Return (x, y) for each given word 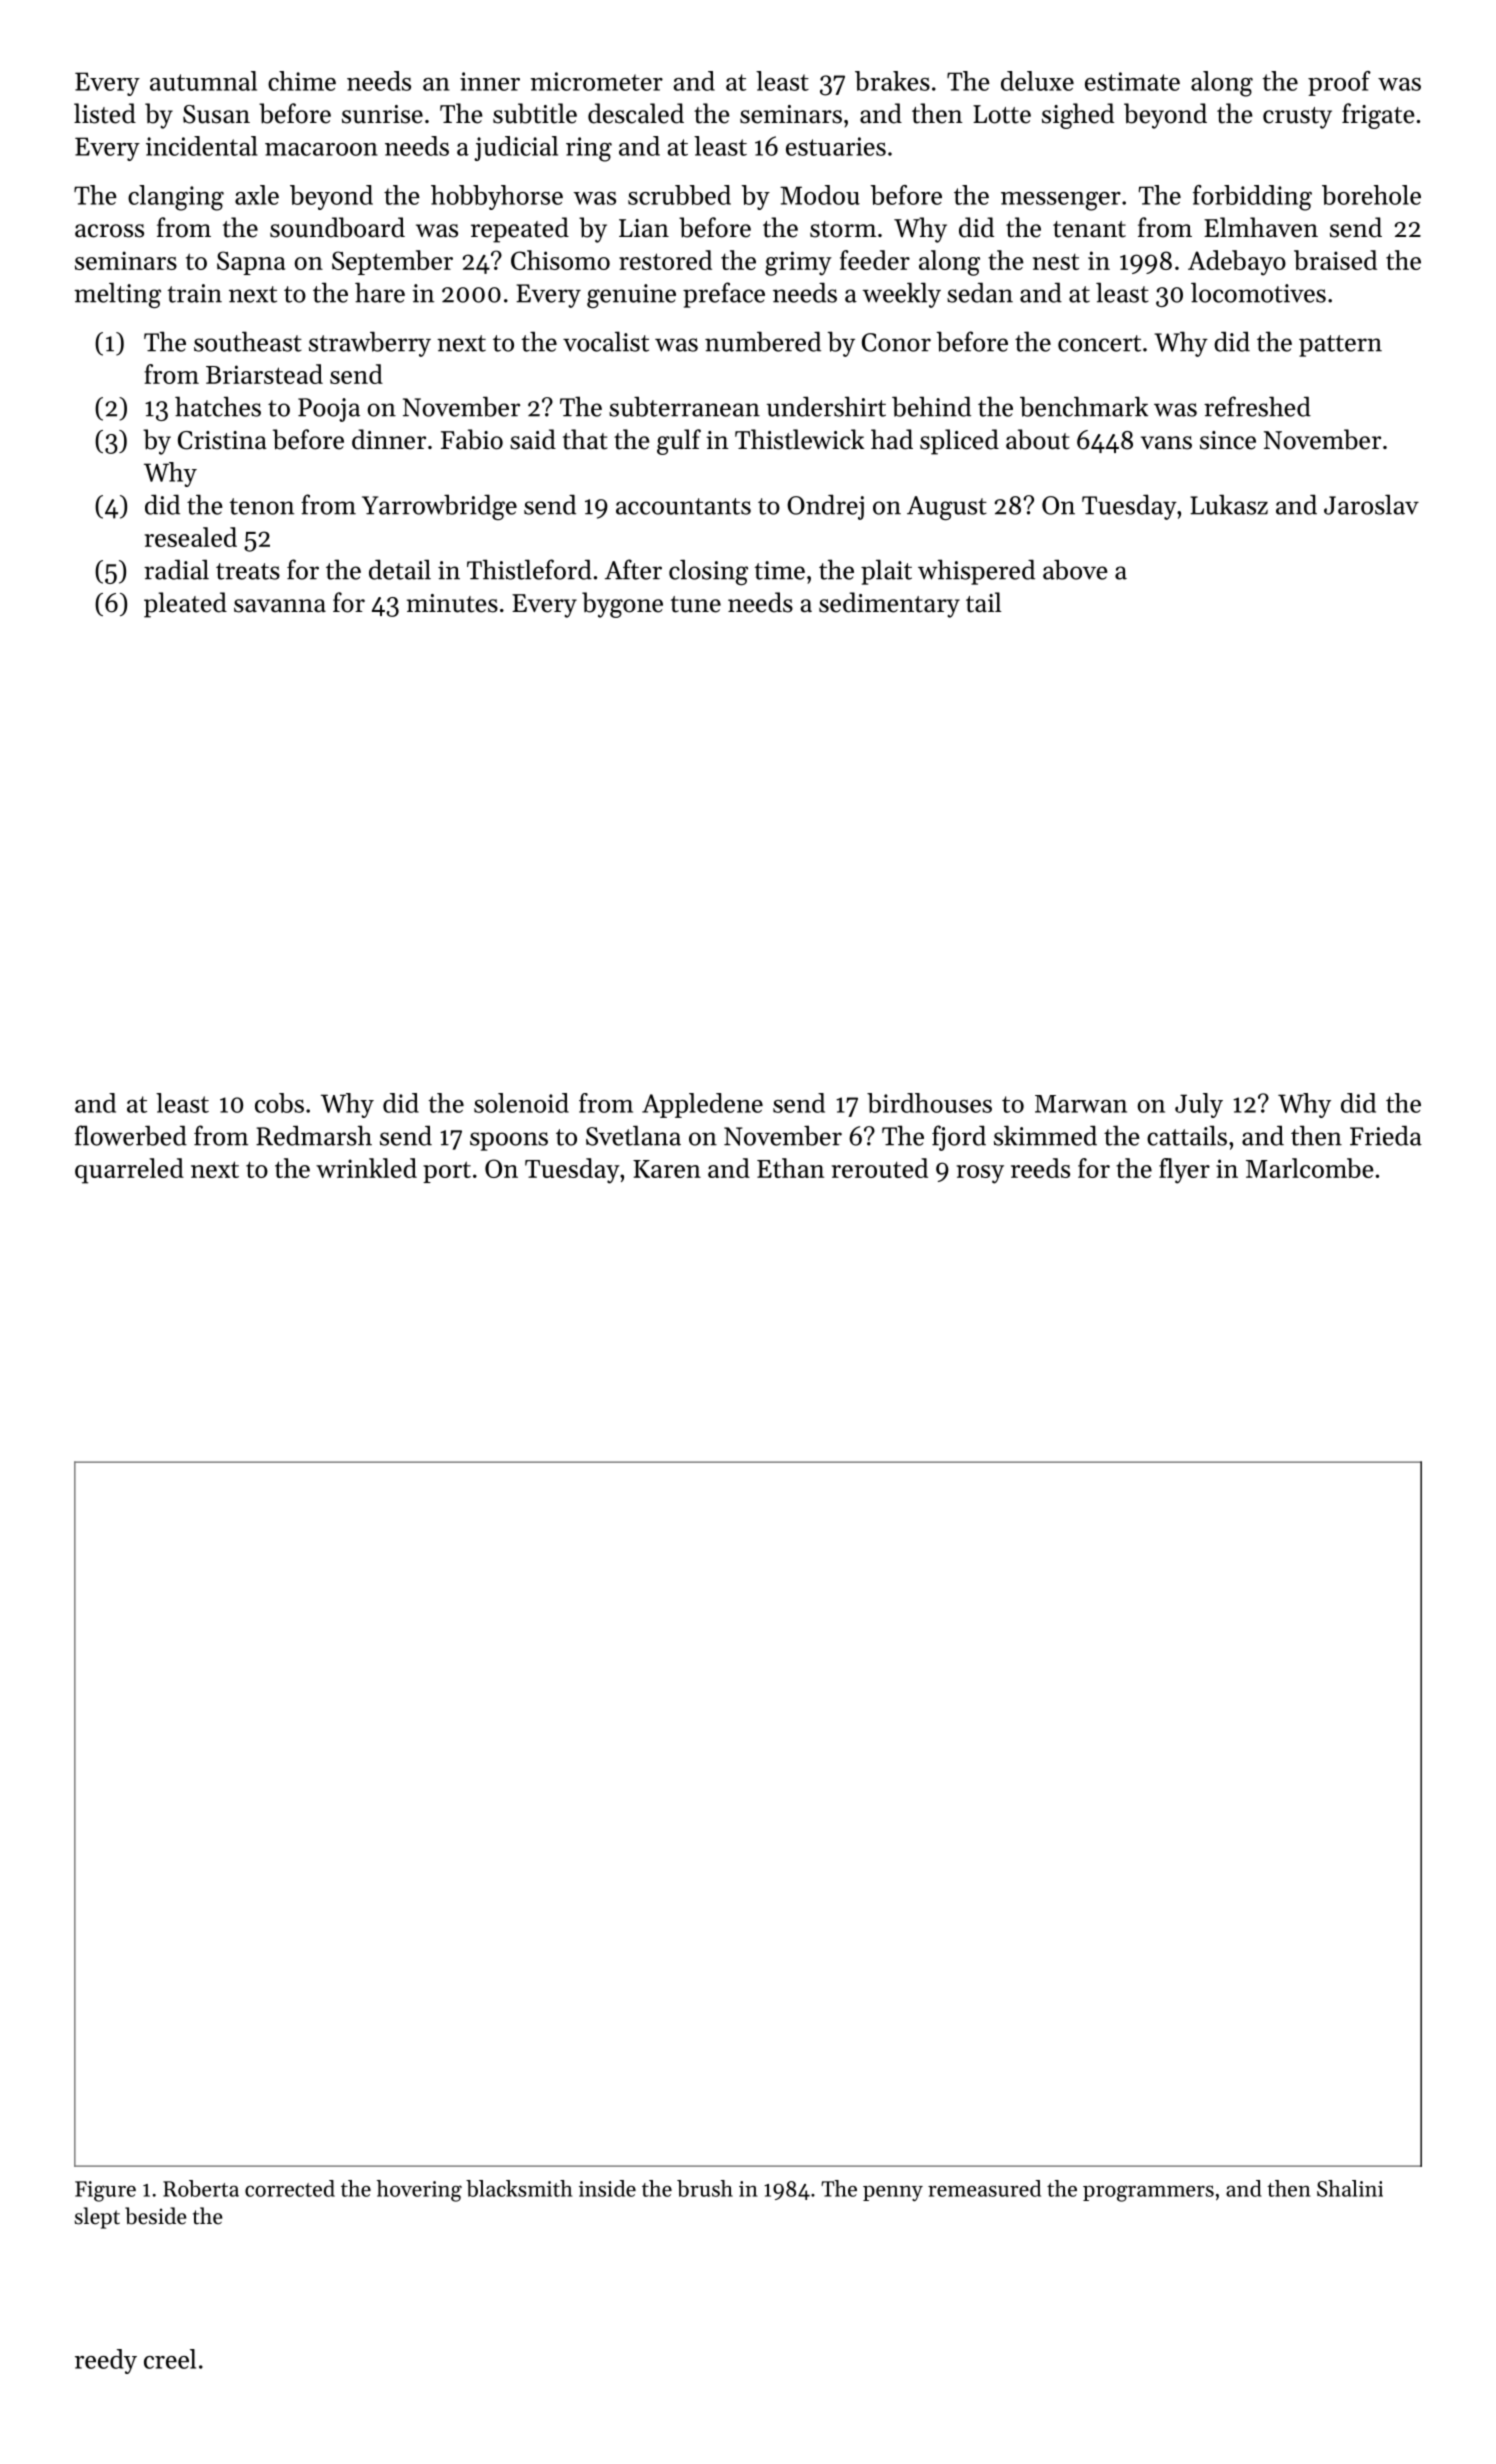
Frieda (1386, 1135)
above (1075, 570)
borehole (1371, 195)
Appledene (702, 1105)
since (1228, 440)
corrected (290, 2188)
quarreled (129, 1171)
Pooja (329, 410)
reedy (106, 2361)
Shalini (1350, 2188)
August (947, 508)
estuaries (836, 146)
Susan (216, 114)
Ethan (790, 1168)
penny (893, 2193)
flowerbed (131, 1135)
